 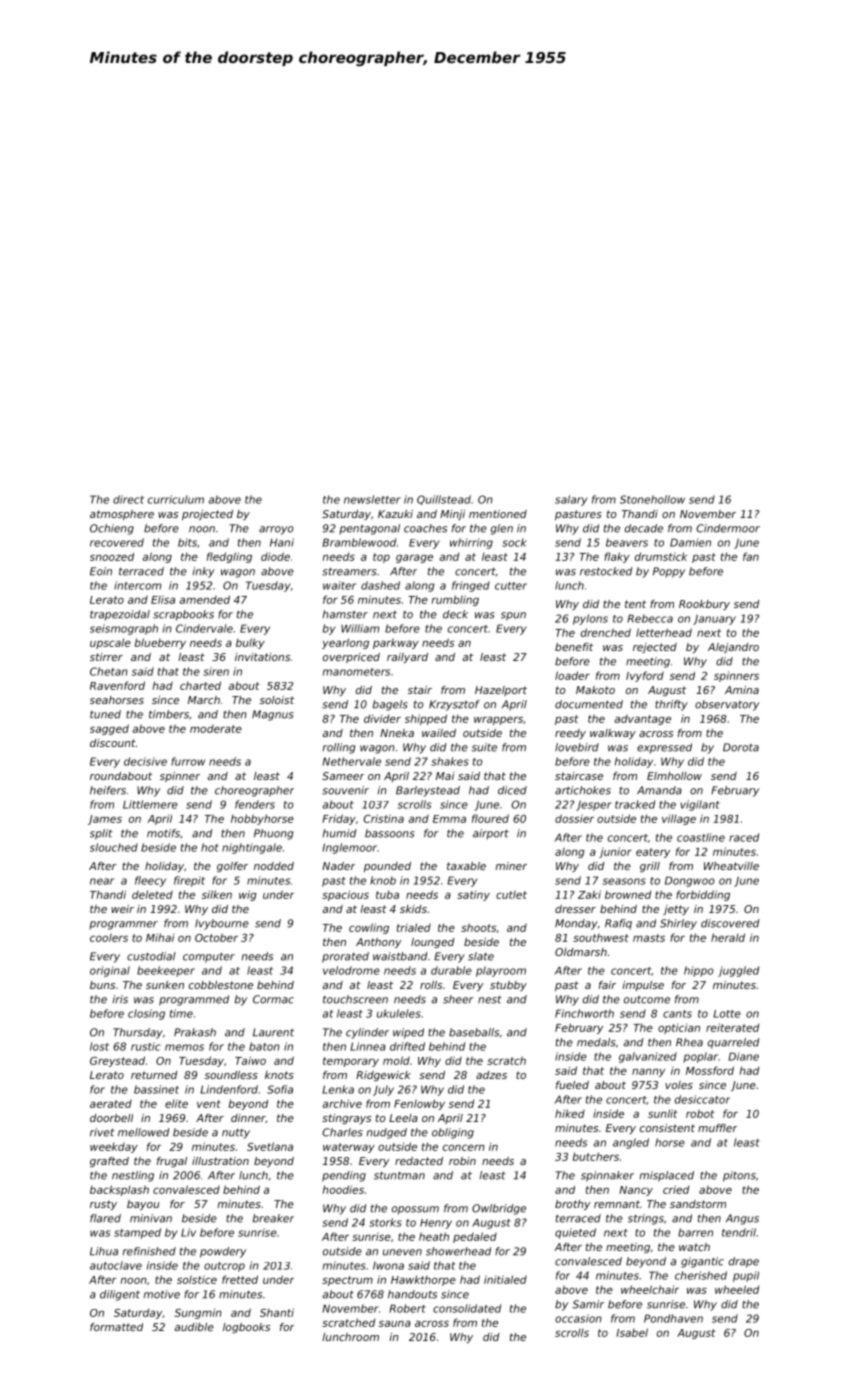 I want to click on Fenlowby, so click(x=419, y=1104).
